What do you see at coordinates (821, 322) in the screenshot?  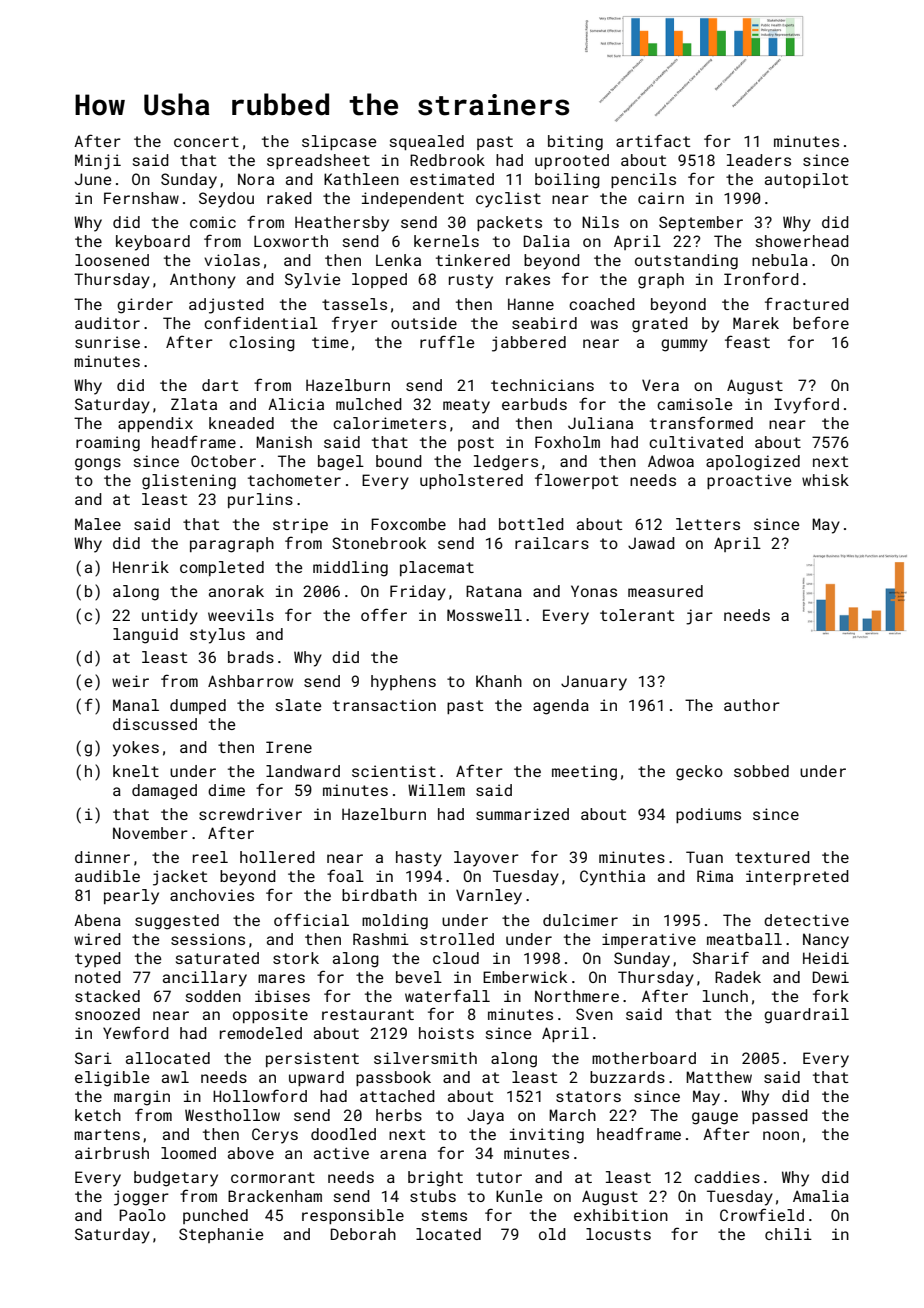 I see `before` at bounding box center [821, 322].
